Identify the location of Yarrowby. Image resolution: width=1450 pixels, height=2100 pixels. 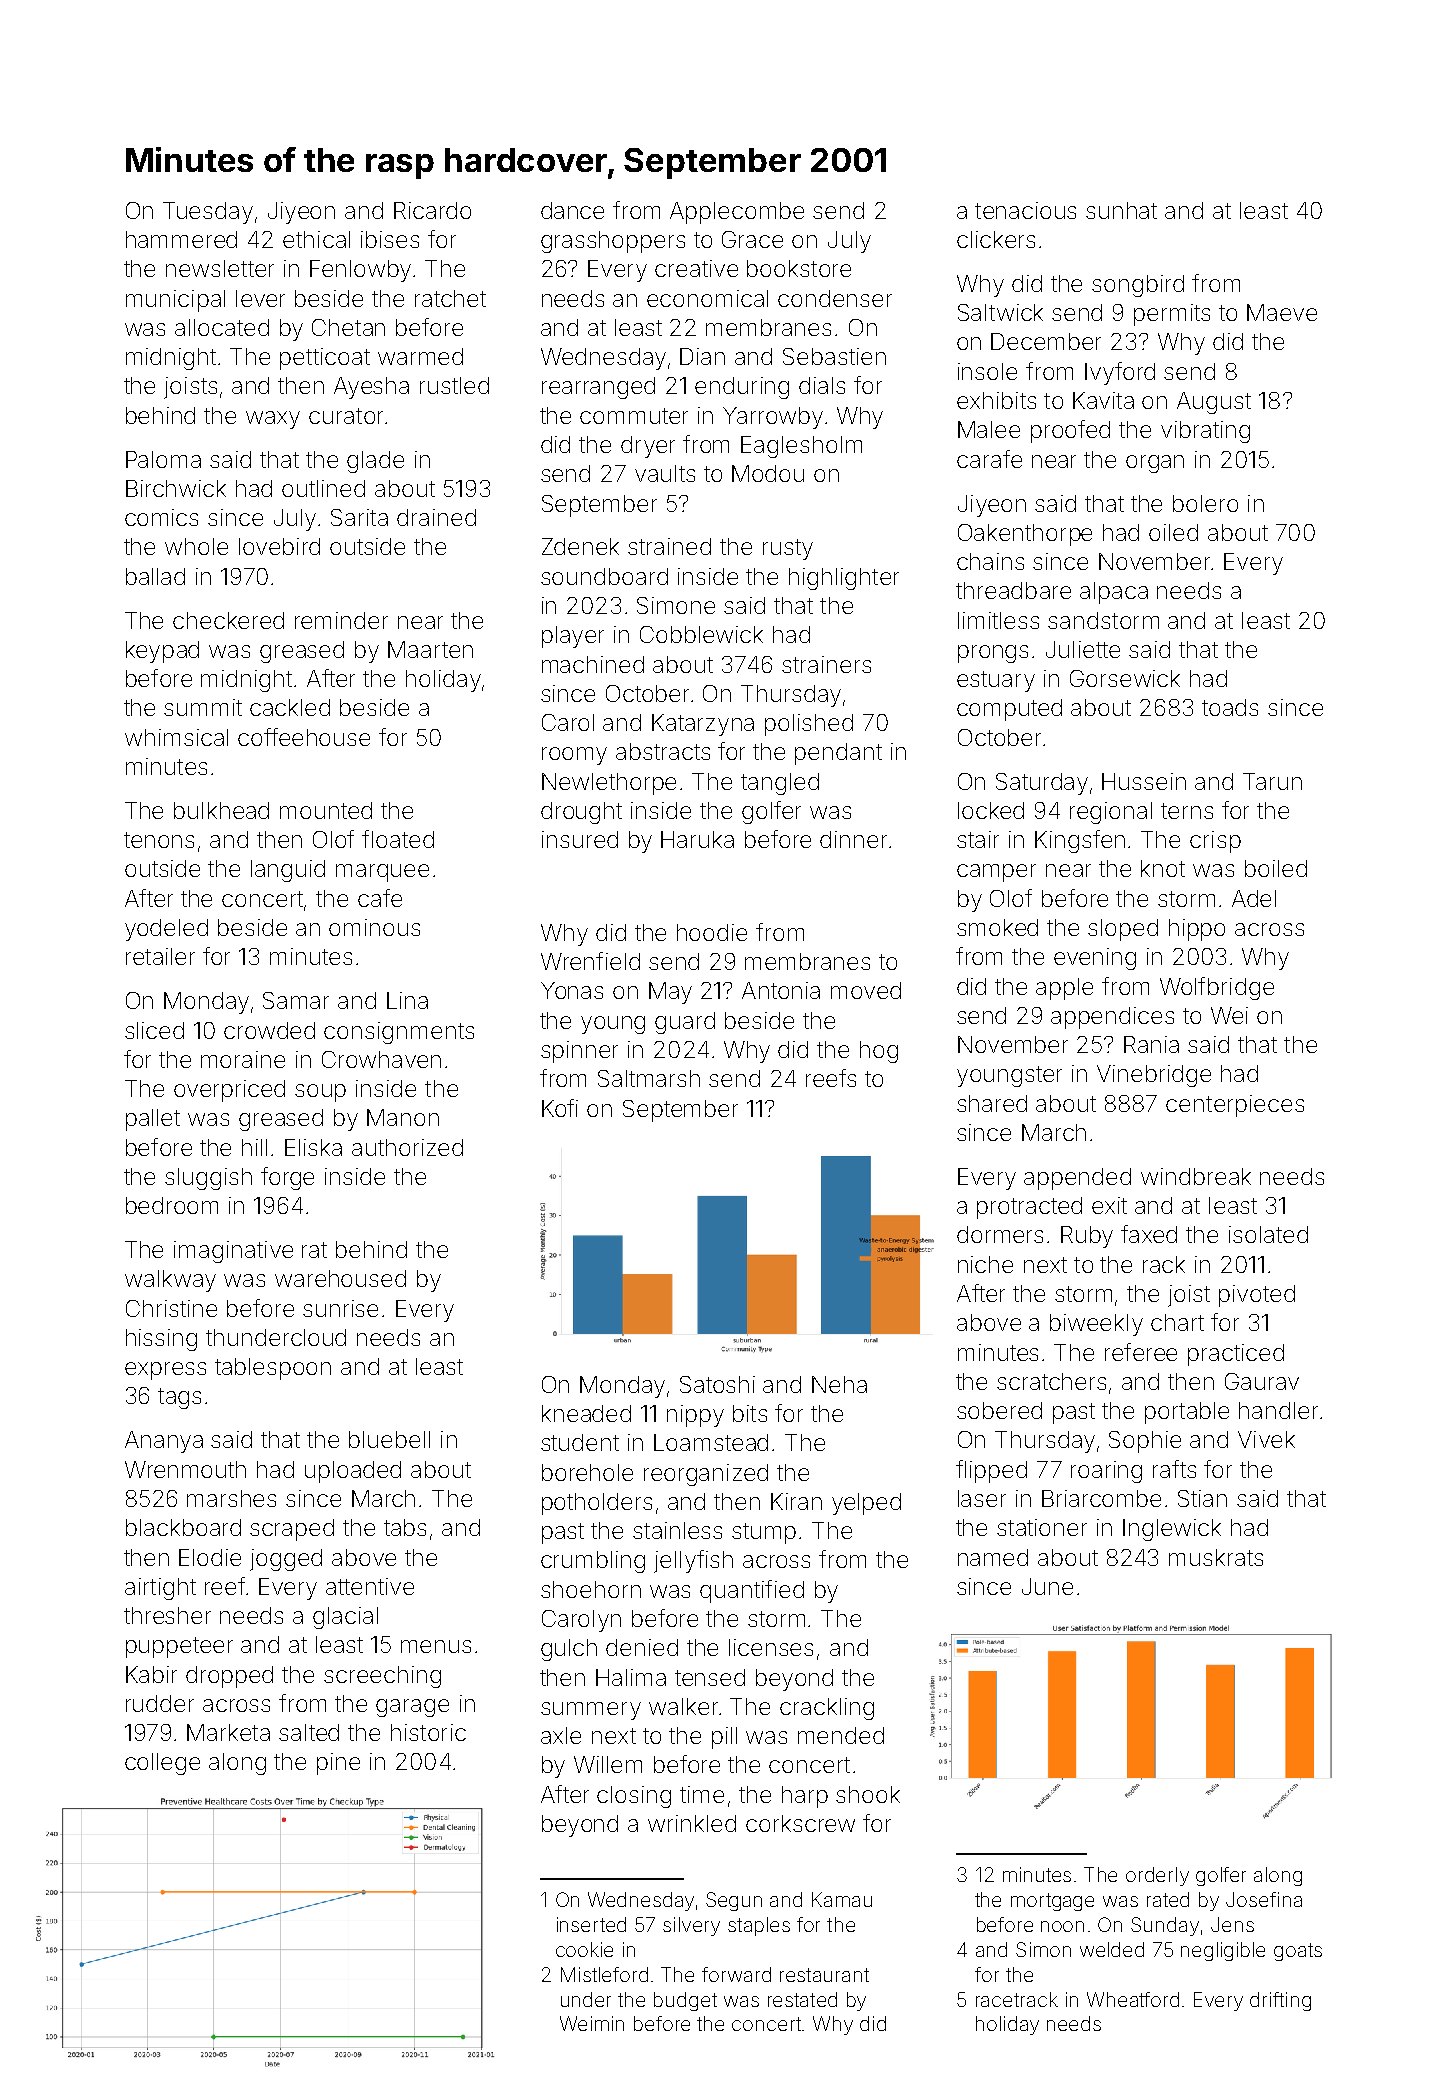
(773, 418).
